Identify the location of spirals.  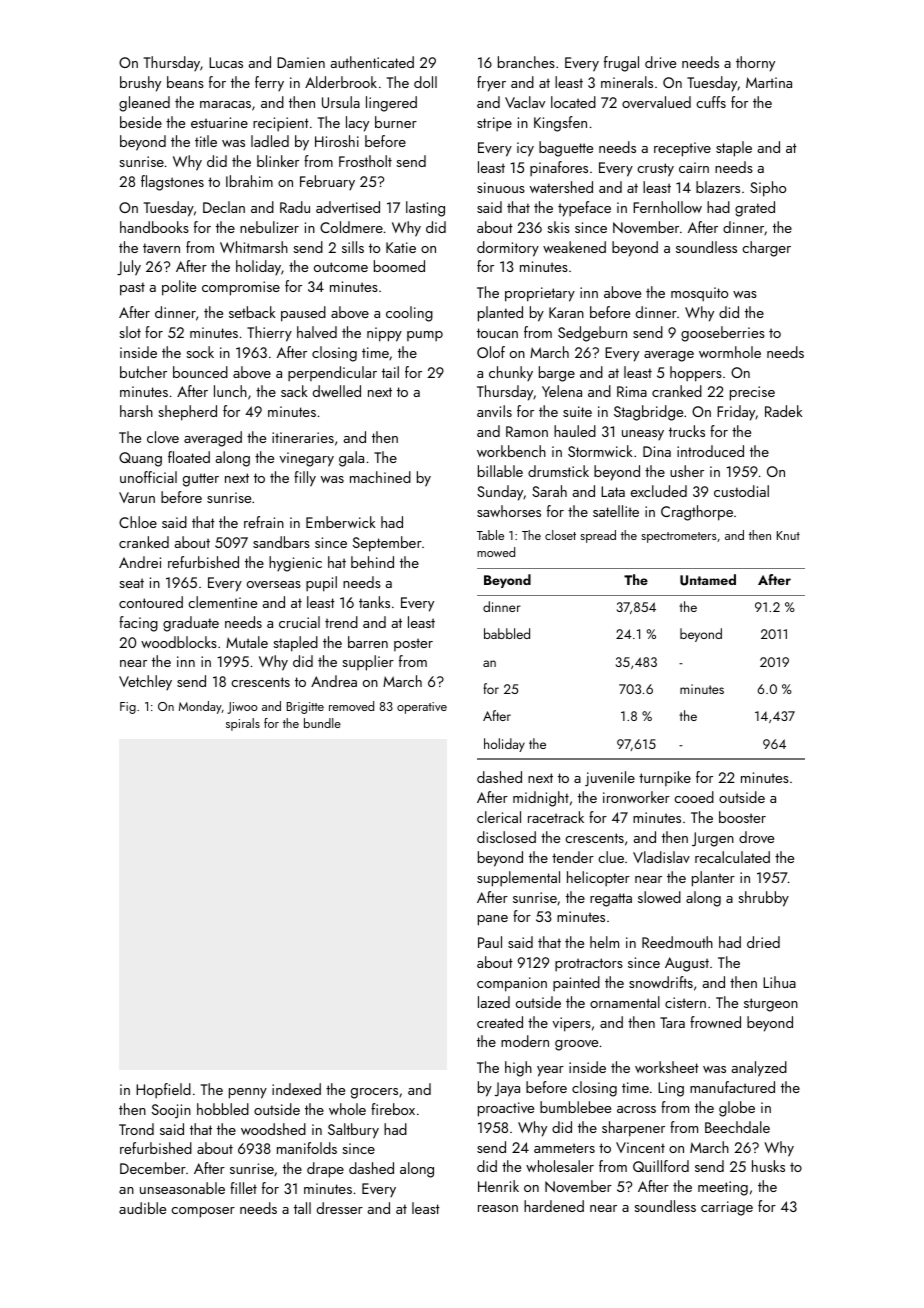
(243, 724).
